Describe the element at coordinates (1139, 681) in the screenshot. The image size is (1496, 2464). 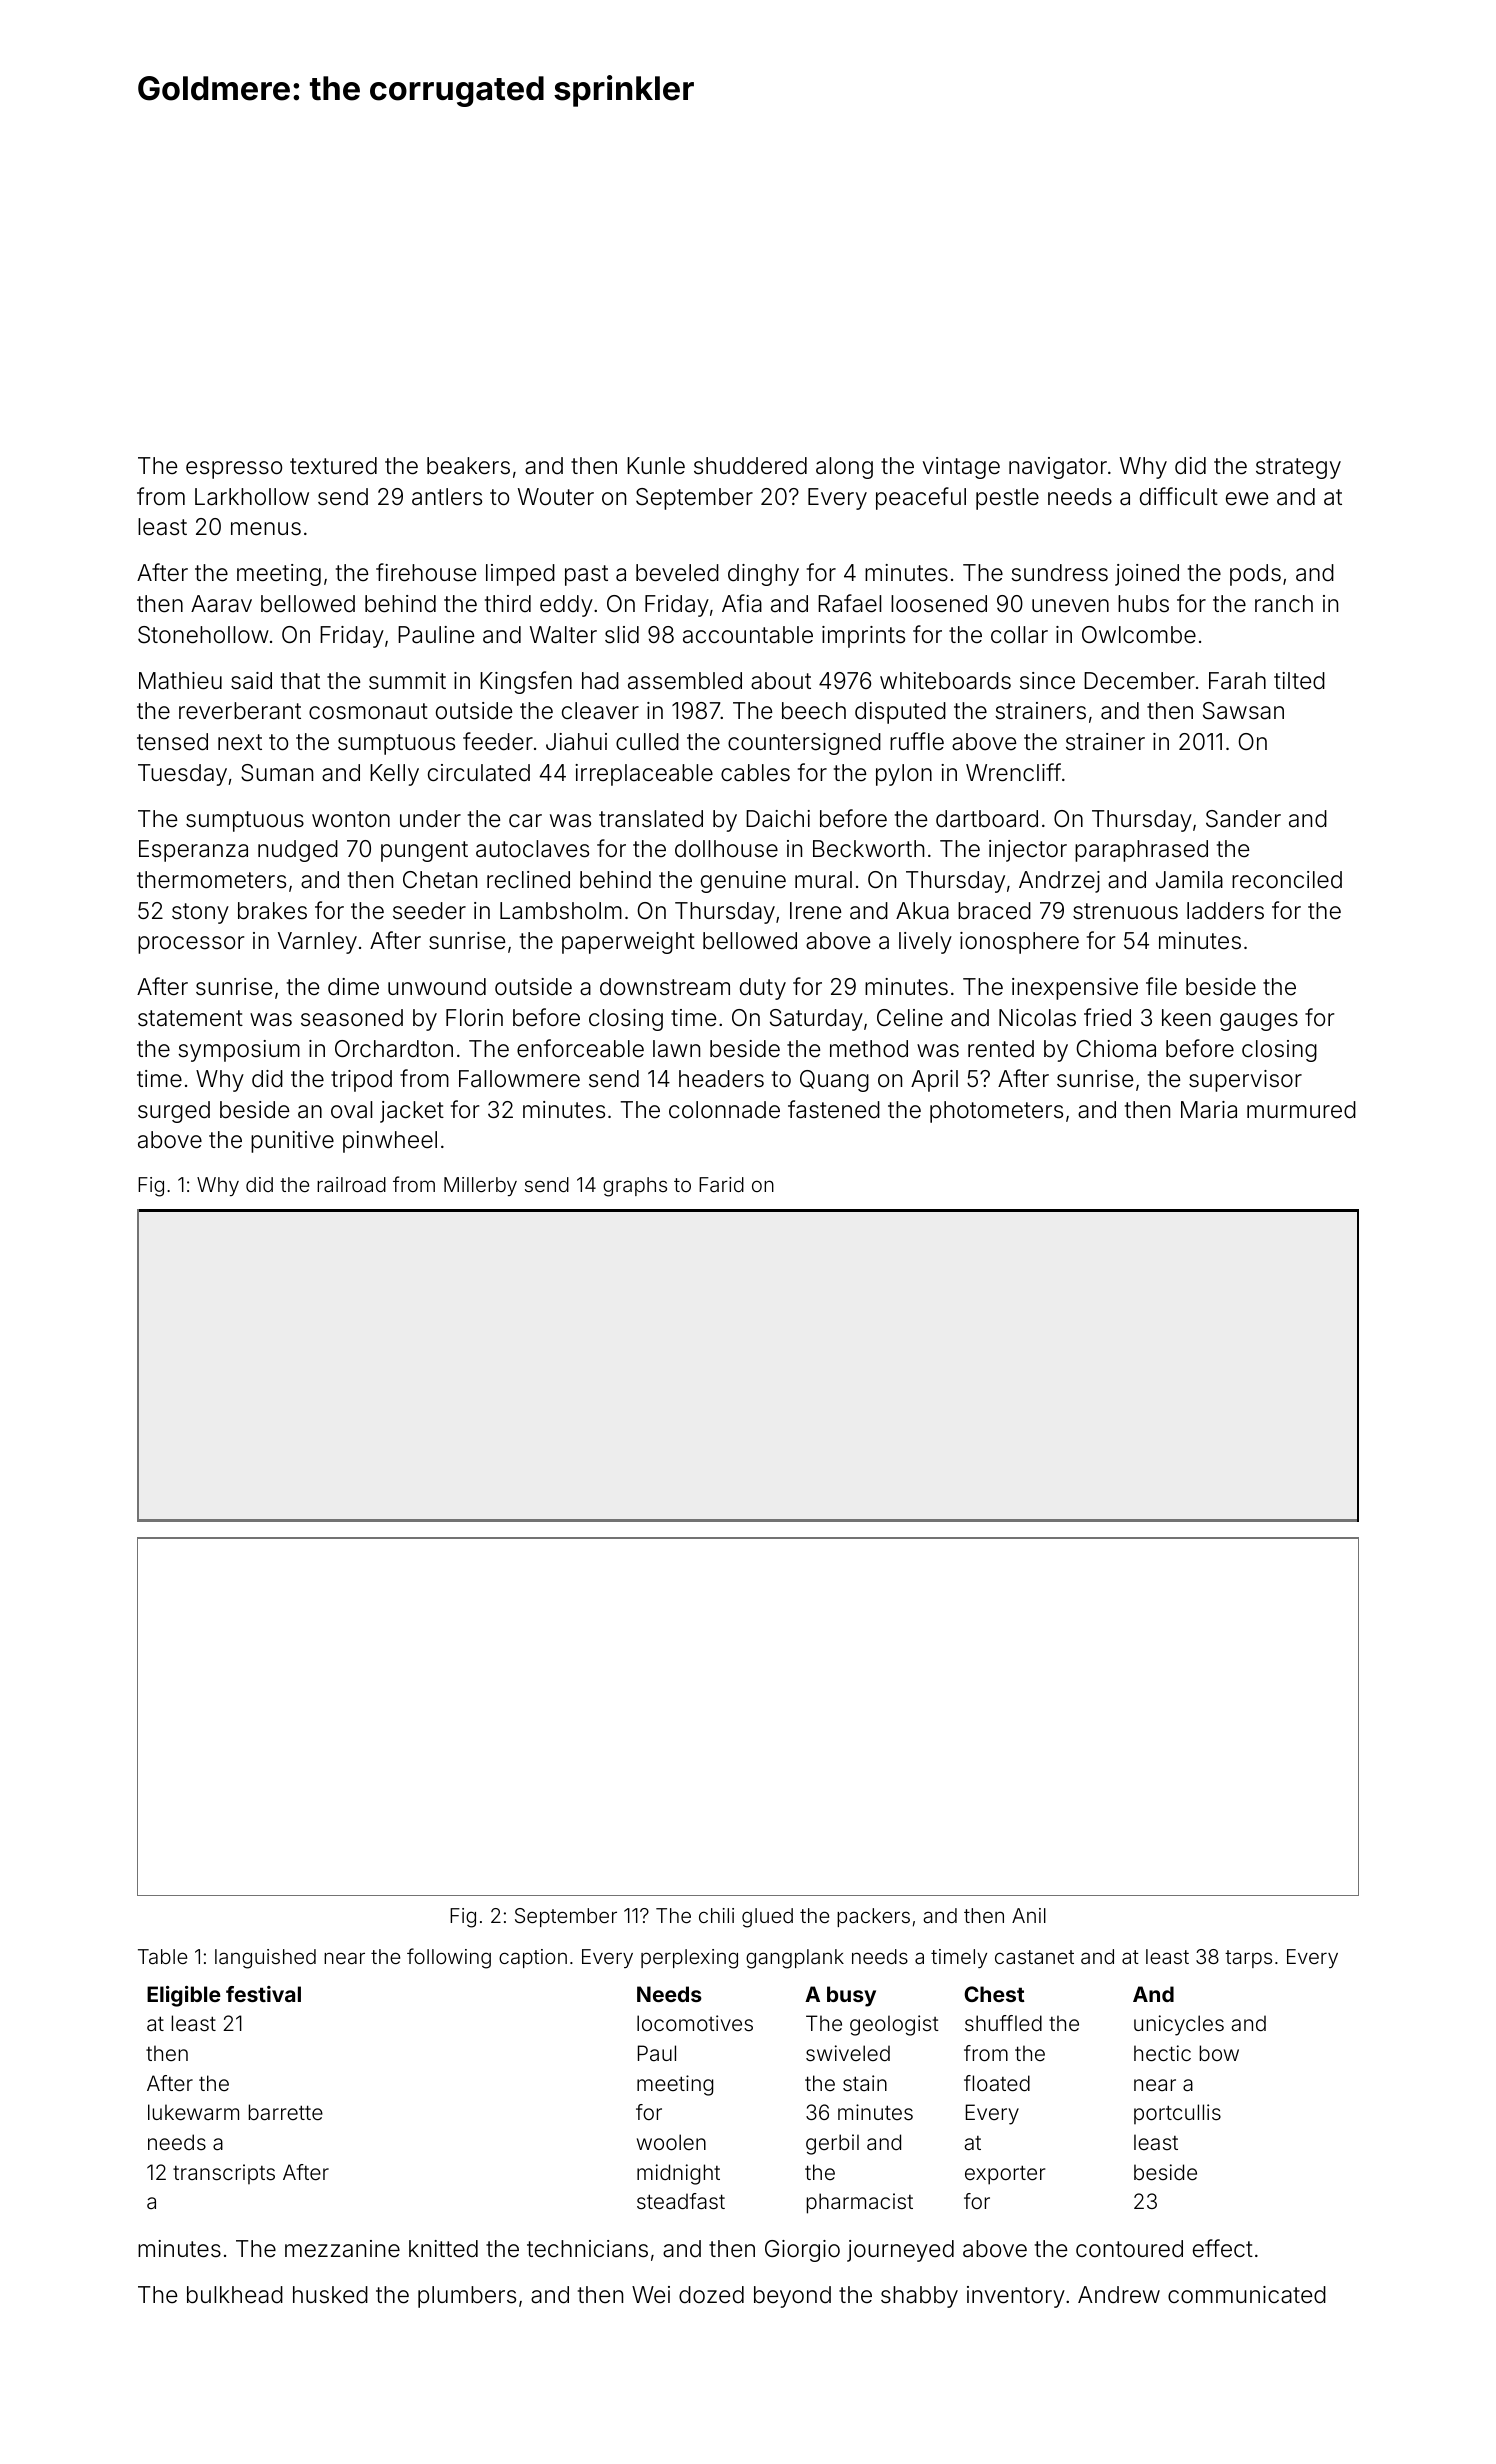
I see `December` at that location.
